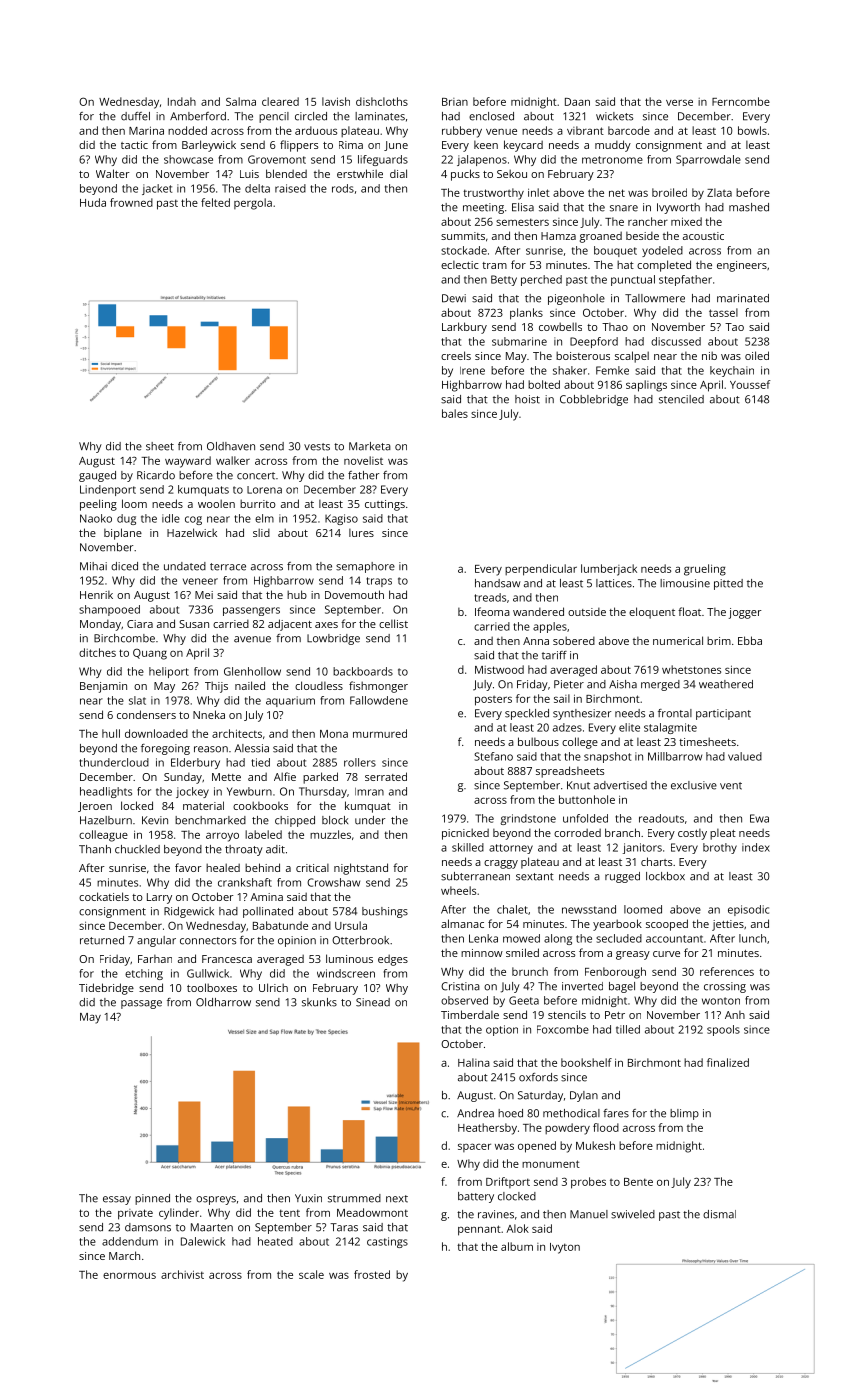 The width and height of the image is (849, 1400). What do you see at coordinates (97, 476) in the image?
I see `gauged` at bounding box center [97, 476].
